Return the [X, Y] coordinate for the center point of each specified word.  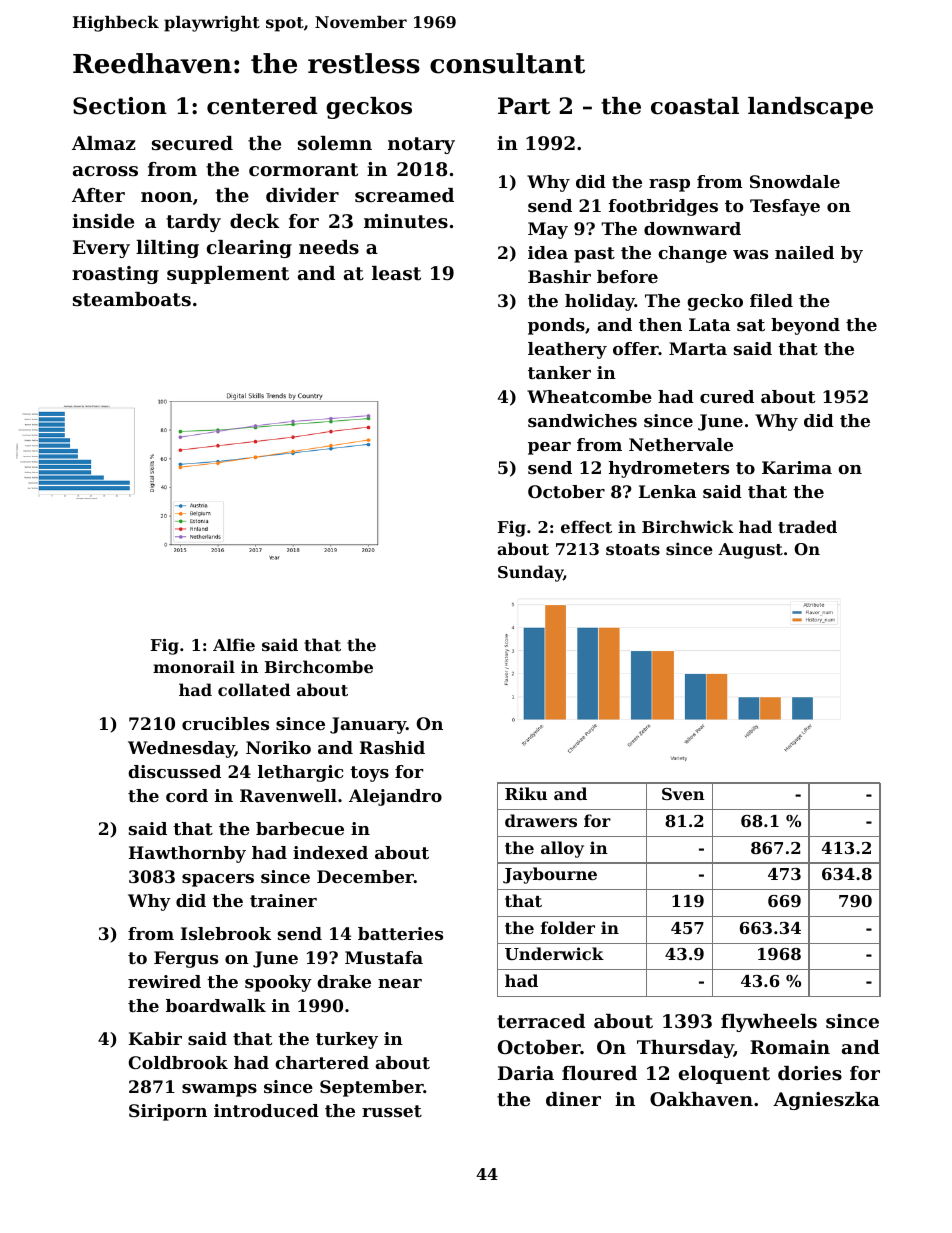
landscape [810, 108]
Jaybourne [550, 875]
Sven [683, 794]
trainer [283, 900]
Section [120, 106]
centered [262, 106]
